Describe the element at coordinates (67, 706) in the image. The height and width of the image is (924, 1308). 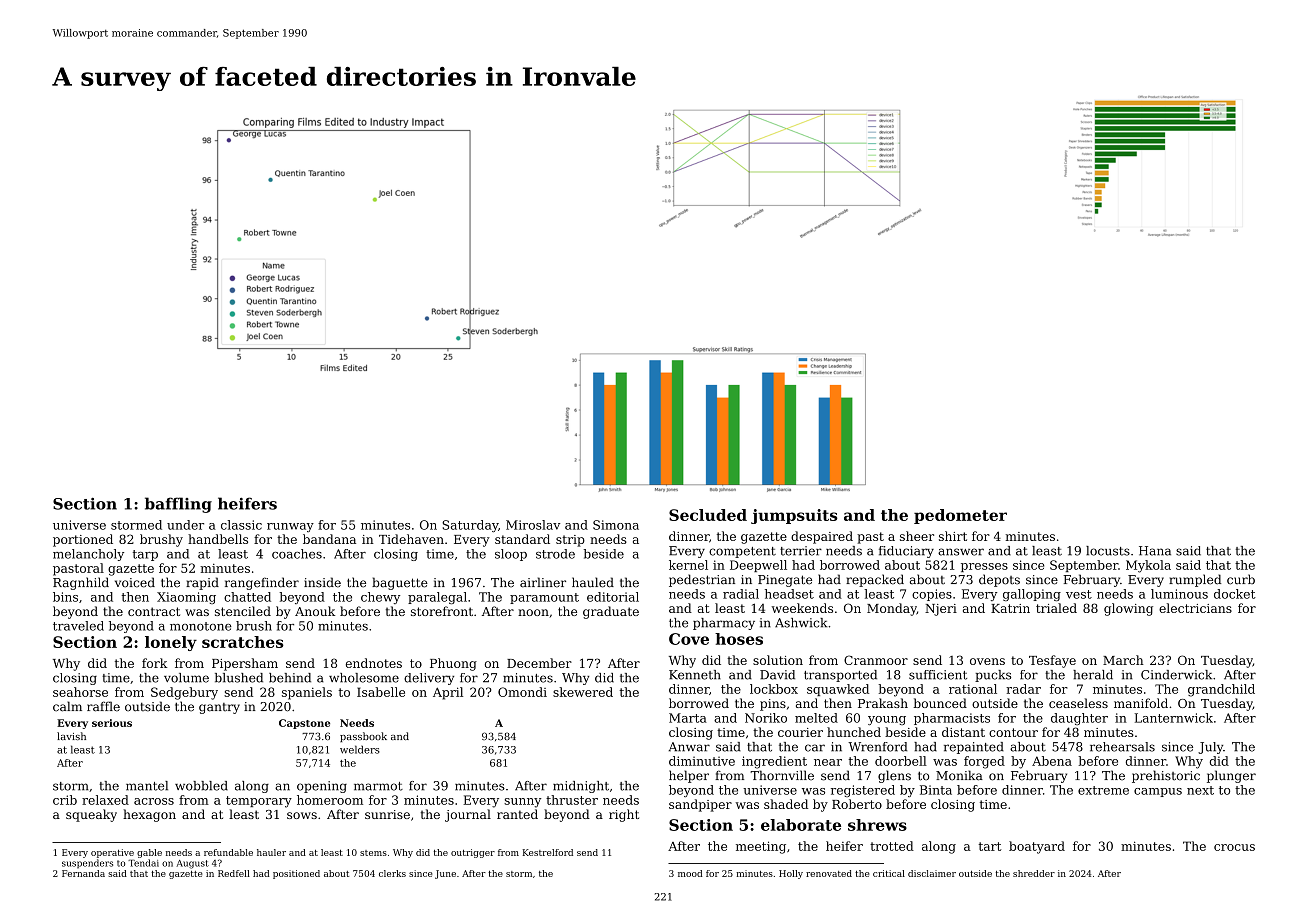
I see `calm` at that location.
